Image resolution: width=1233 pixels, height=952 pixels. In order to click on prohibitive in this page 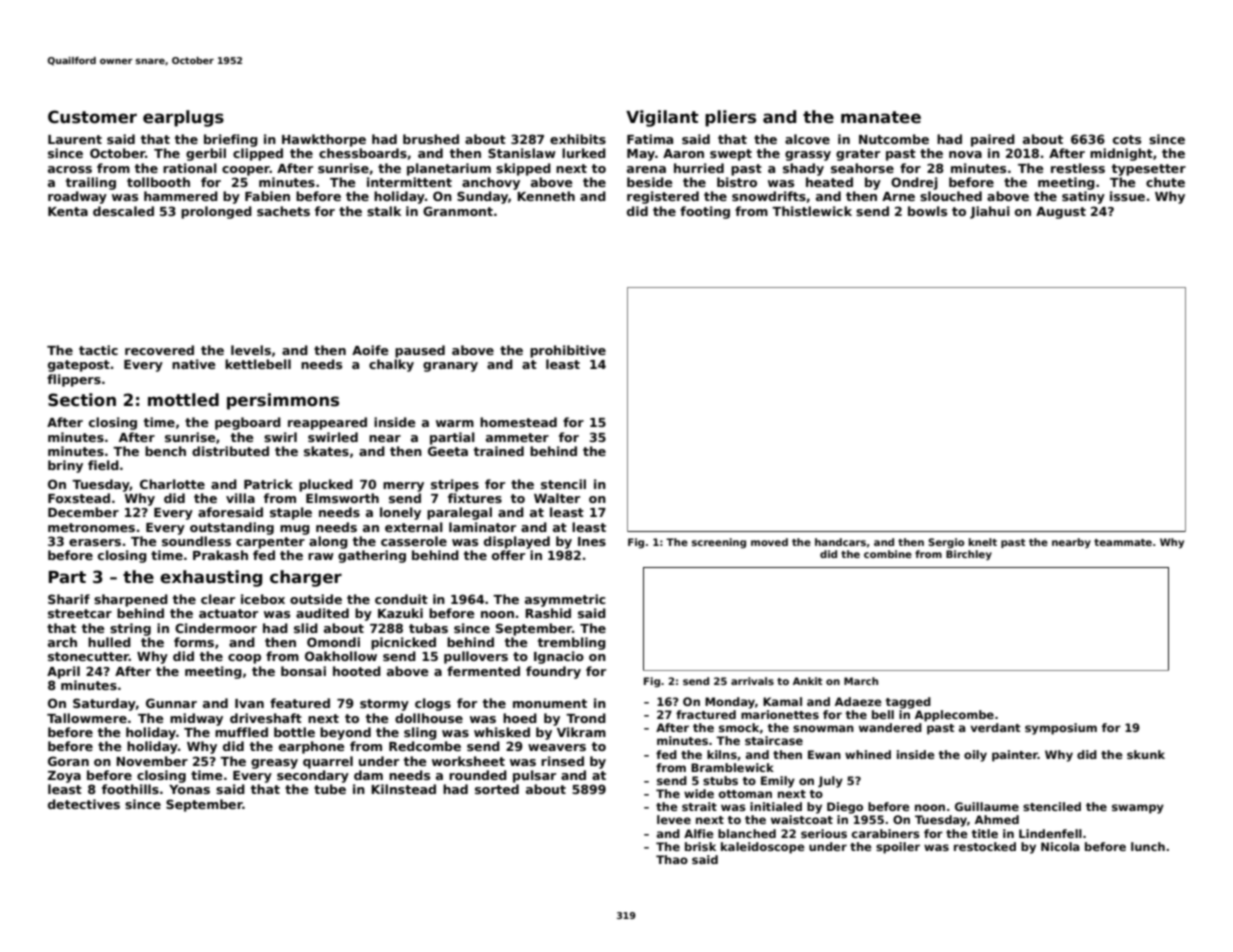, I will do `click(568, 351)`.
